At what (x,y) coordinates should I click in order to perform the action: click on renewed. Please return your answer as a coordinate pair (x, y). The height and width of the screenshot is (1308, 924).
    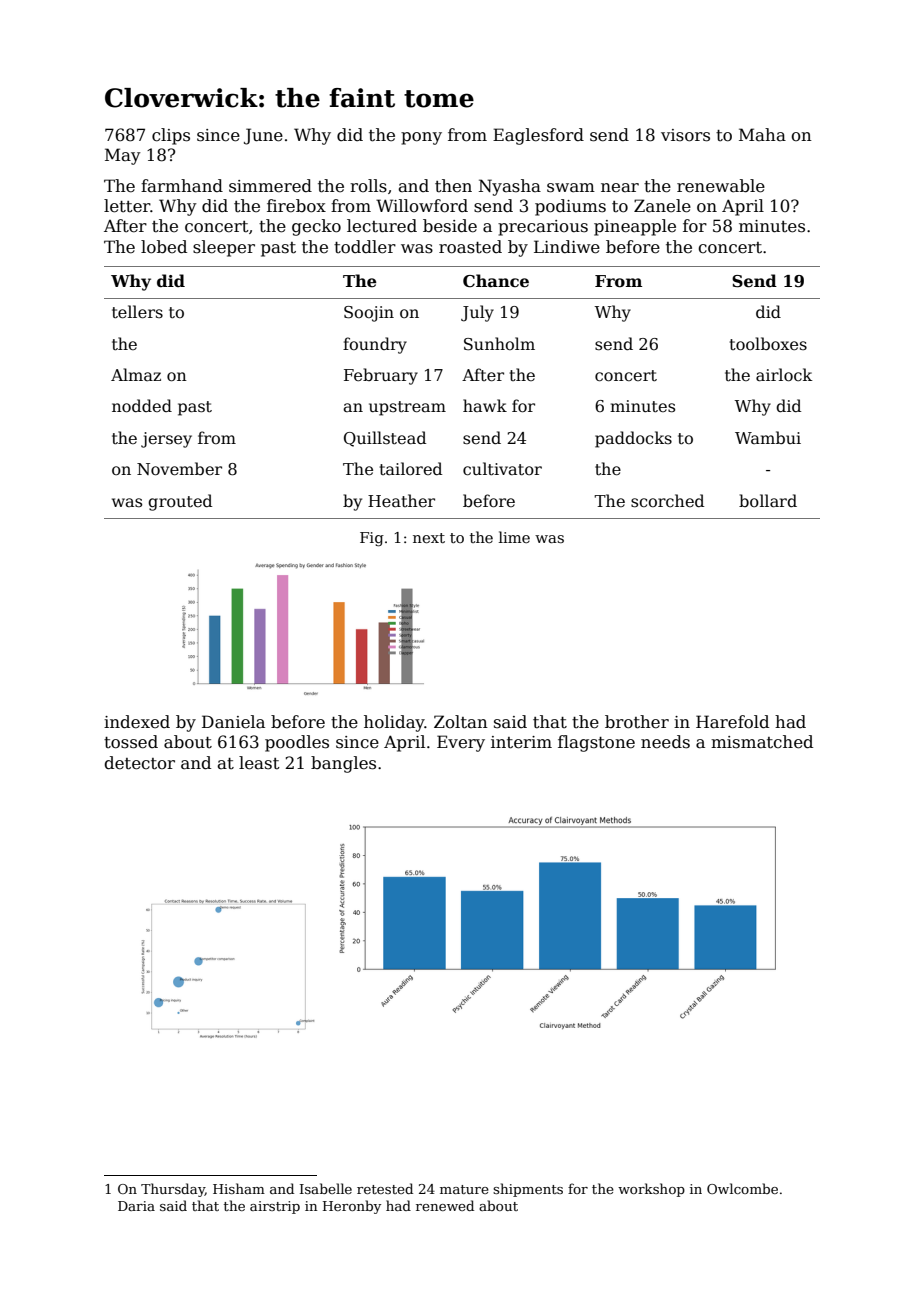
    Looking at the image, I should click on (445, 1205).
